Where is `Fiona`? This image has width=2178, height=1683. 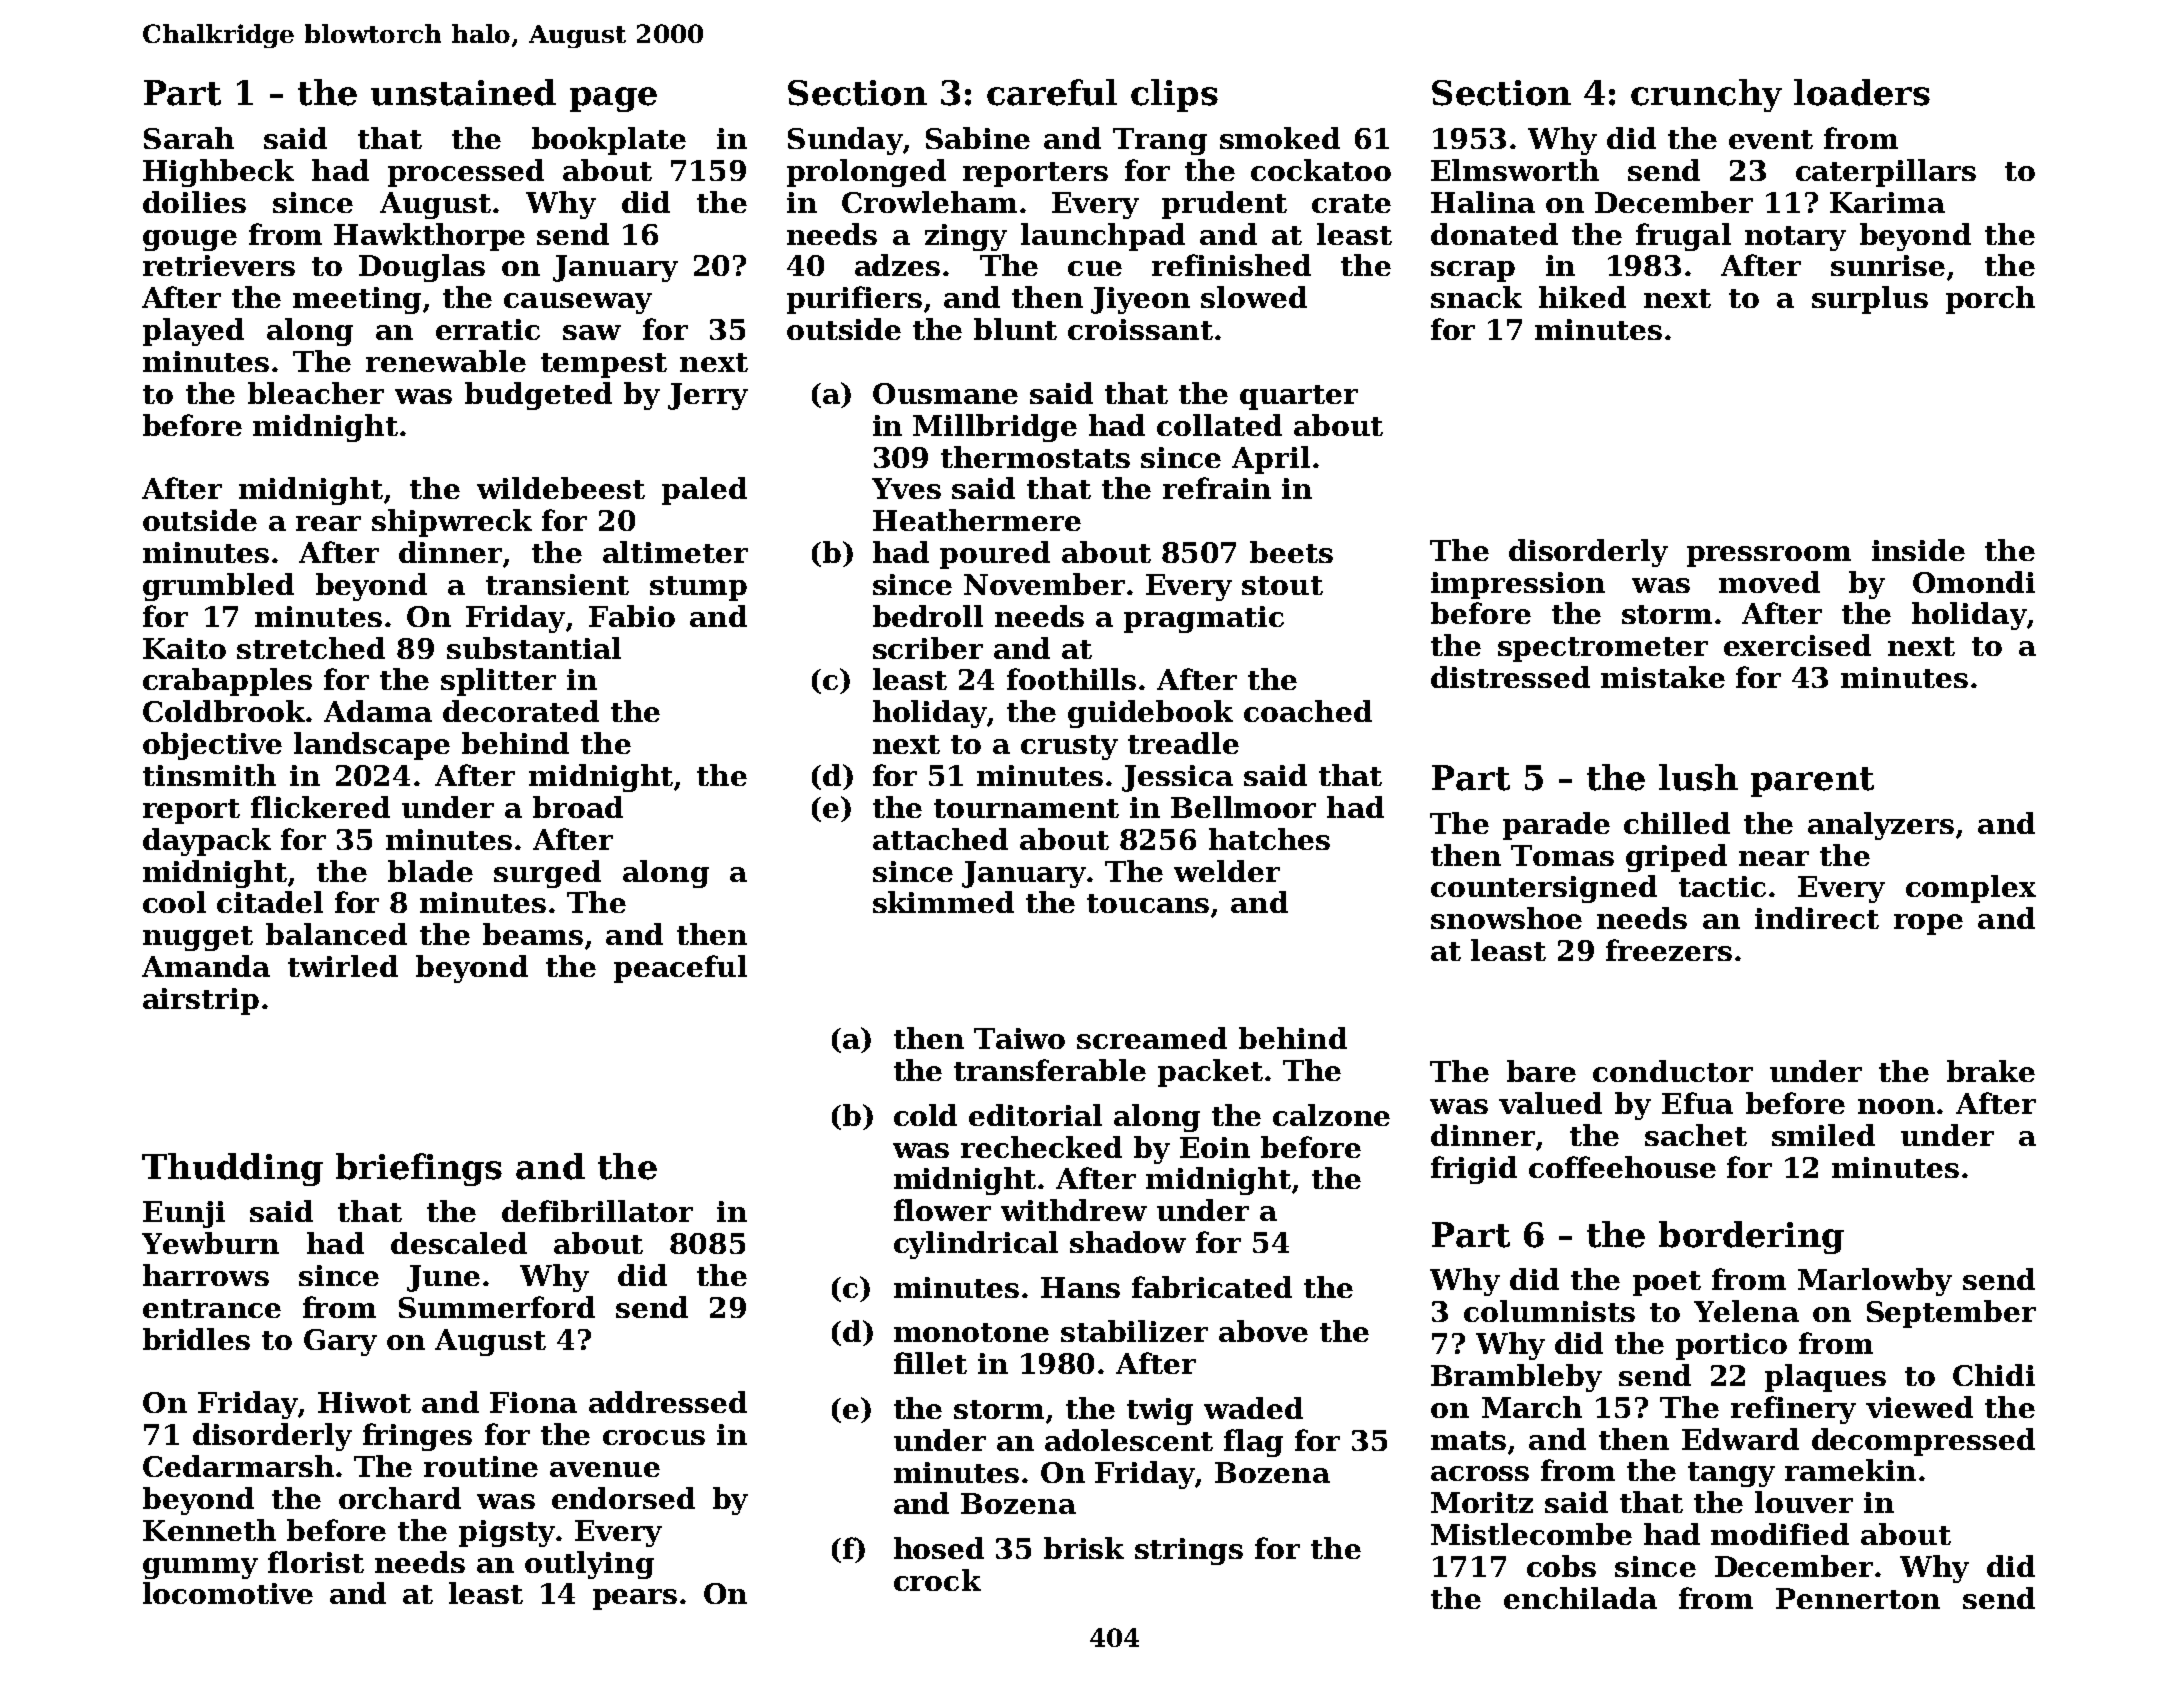
Fiona is located at coordinates (533, 1402).
